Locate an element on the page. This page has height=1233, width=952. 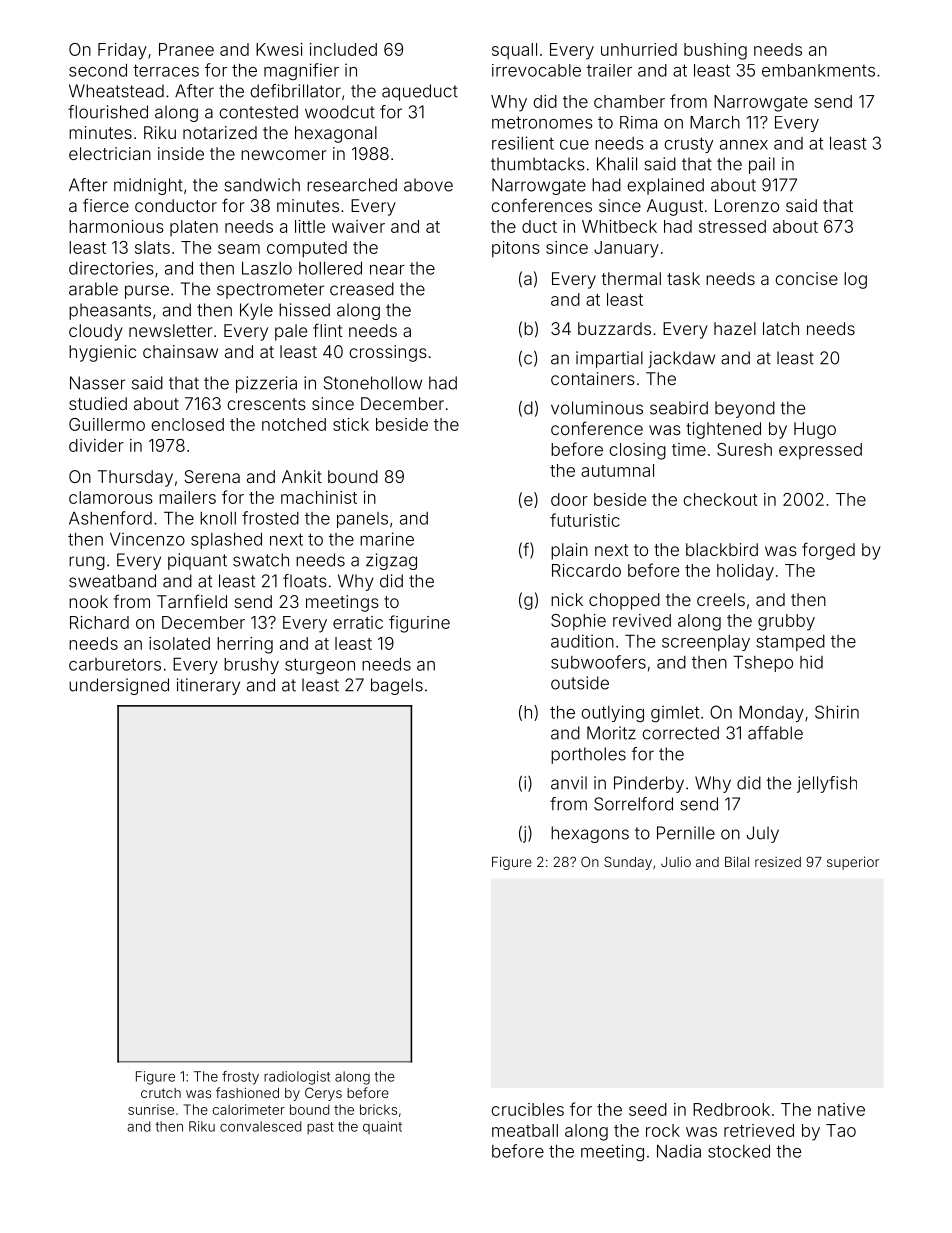
concise is located at coordinates (806, 278).
